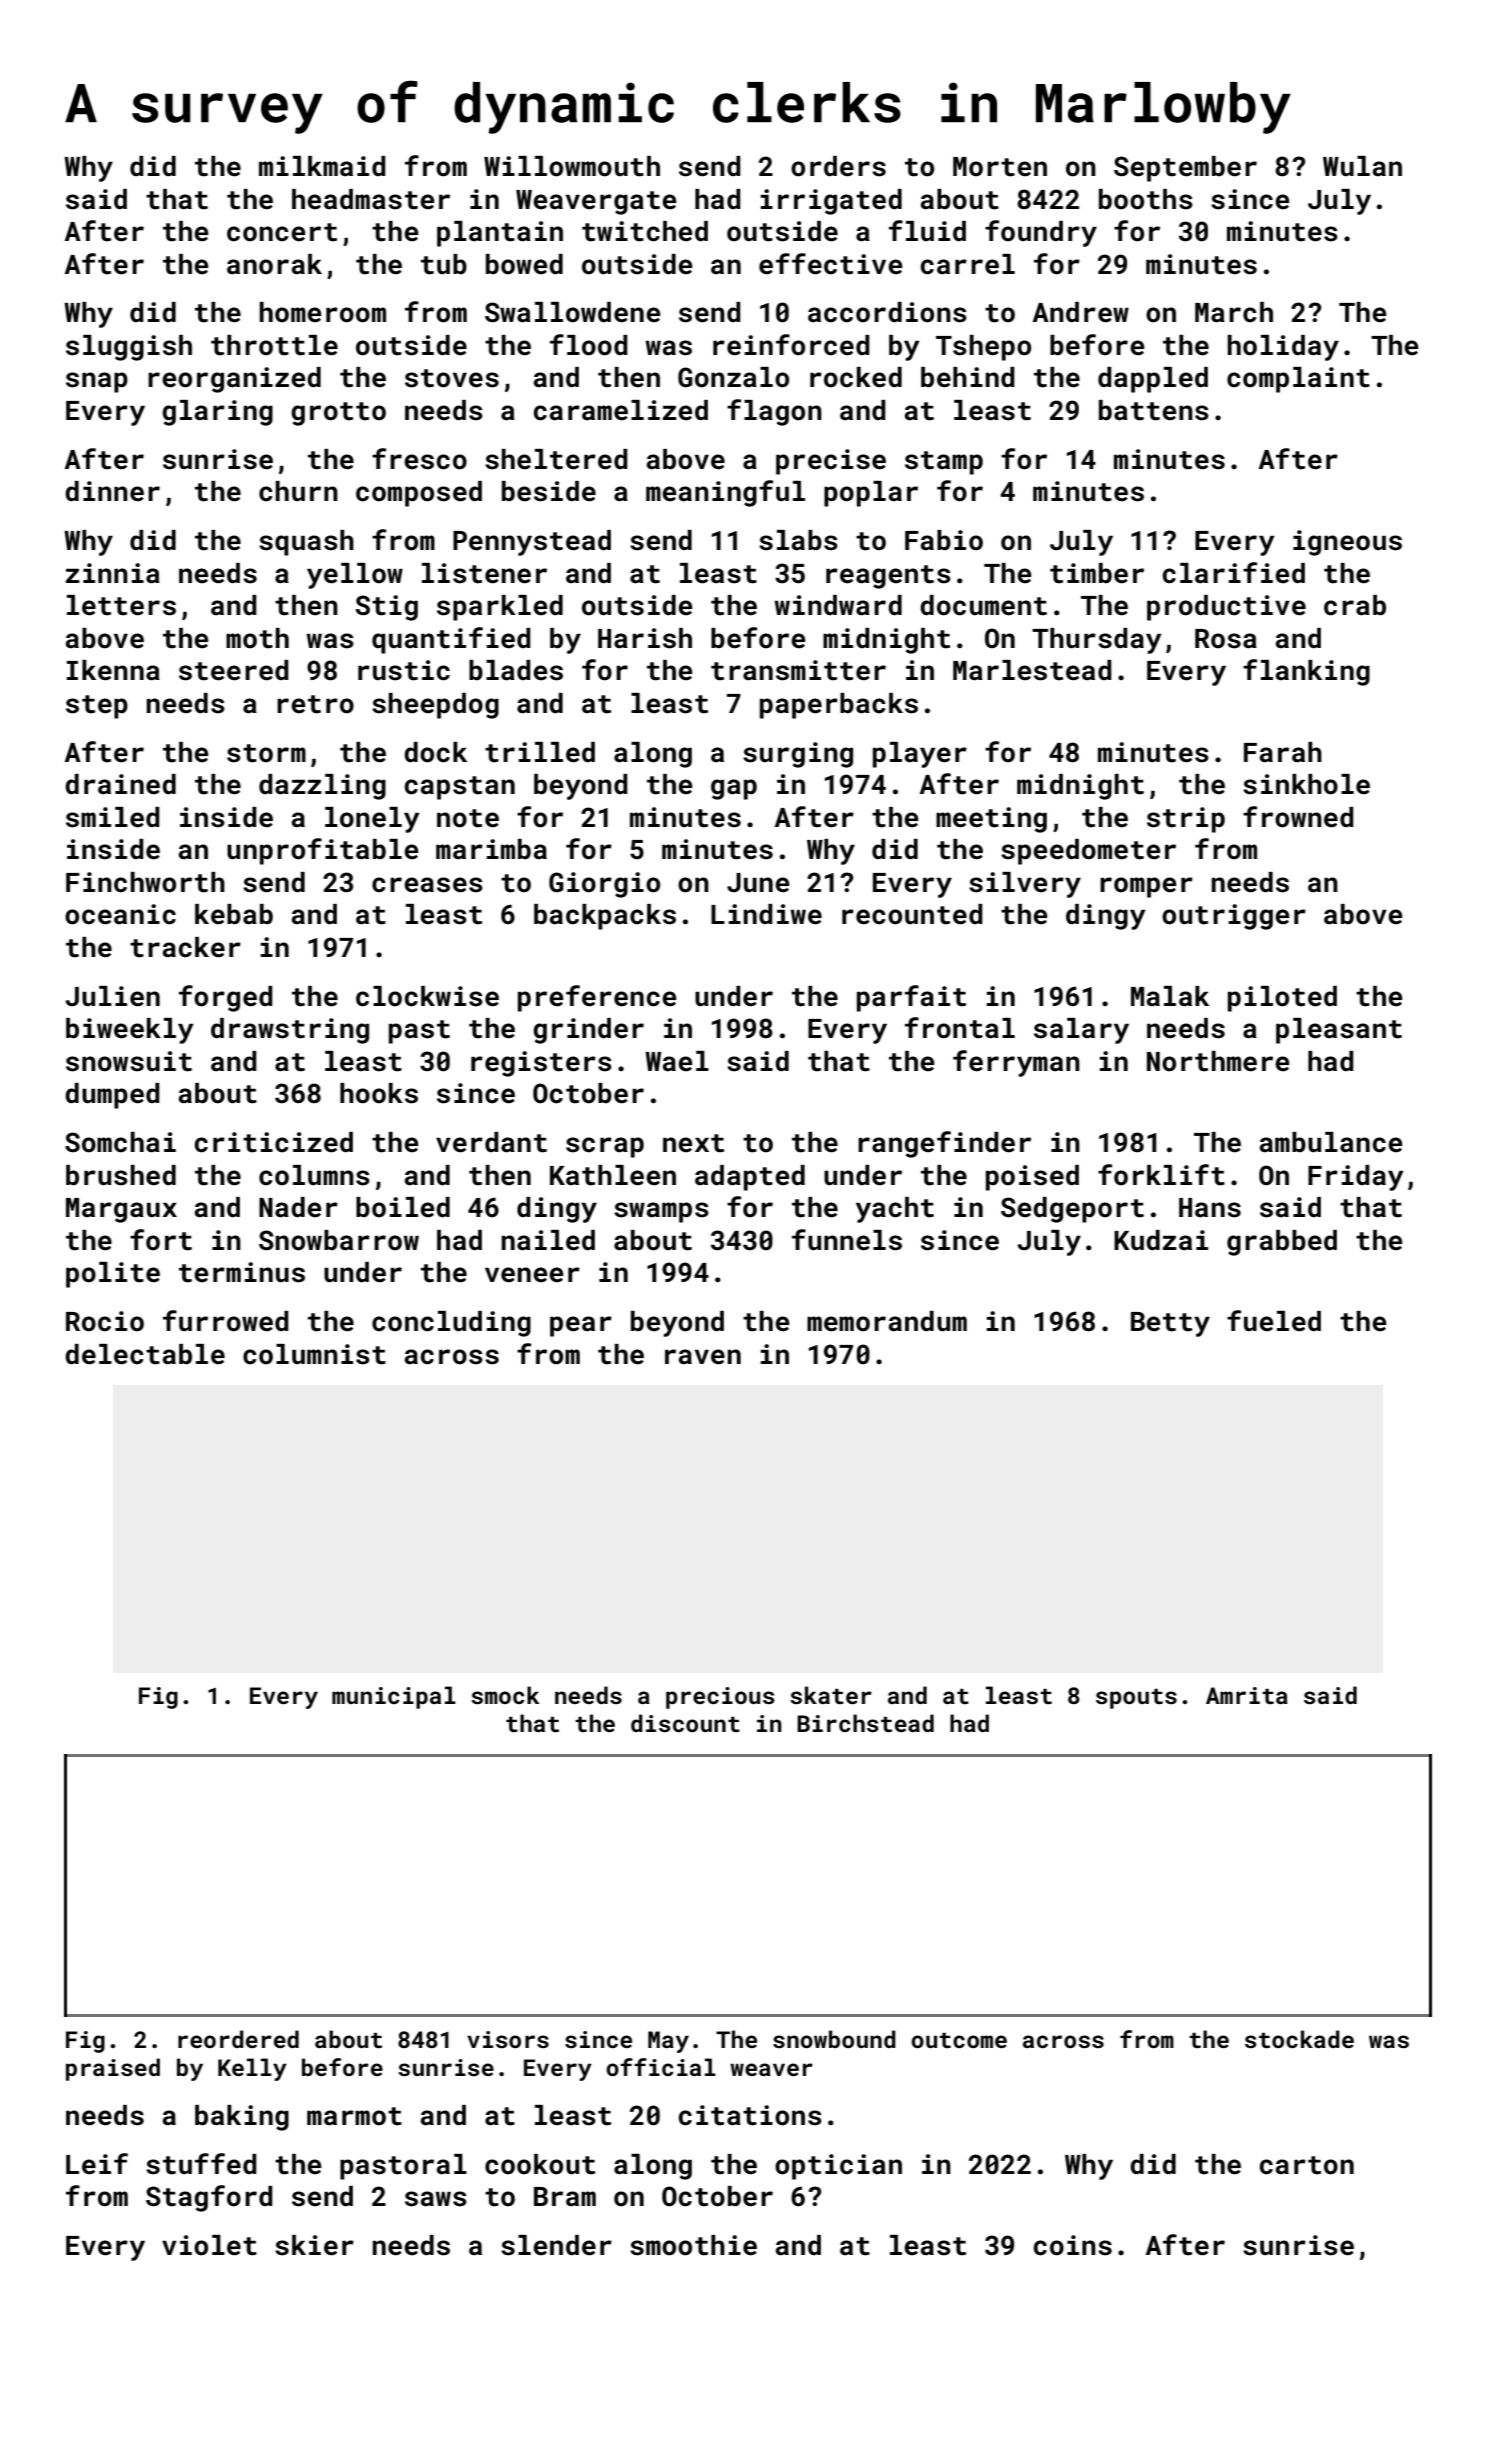  What do you see at coordinates (1016, 1063) in the screenshot?
I see `ferryman` at bounding box center [1016, 1063].
